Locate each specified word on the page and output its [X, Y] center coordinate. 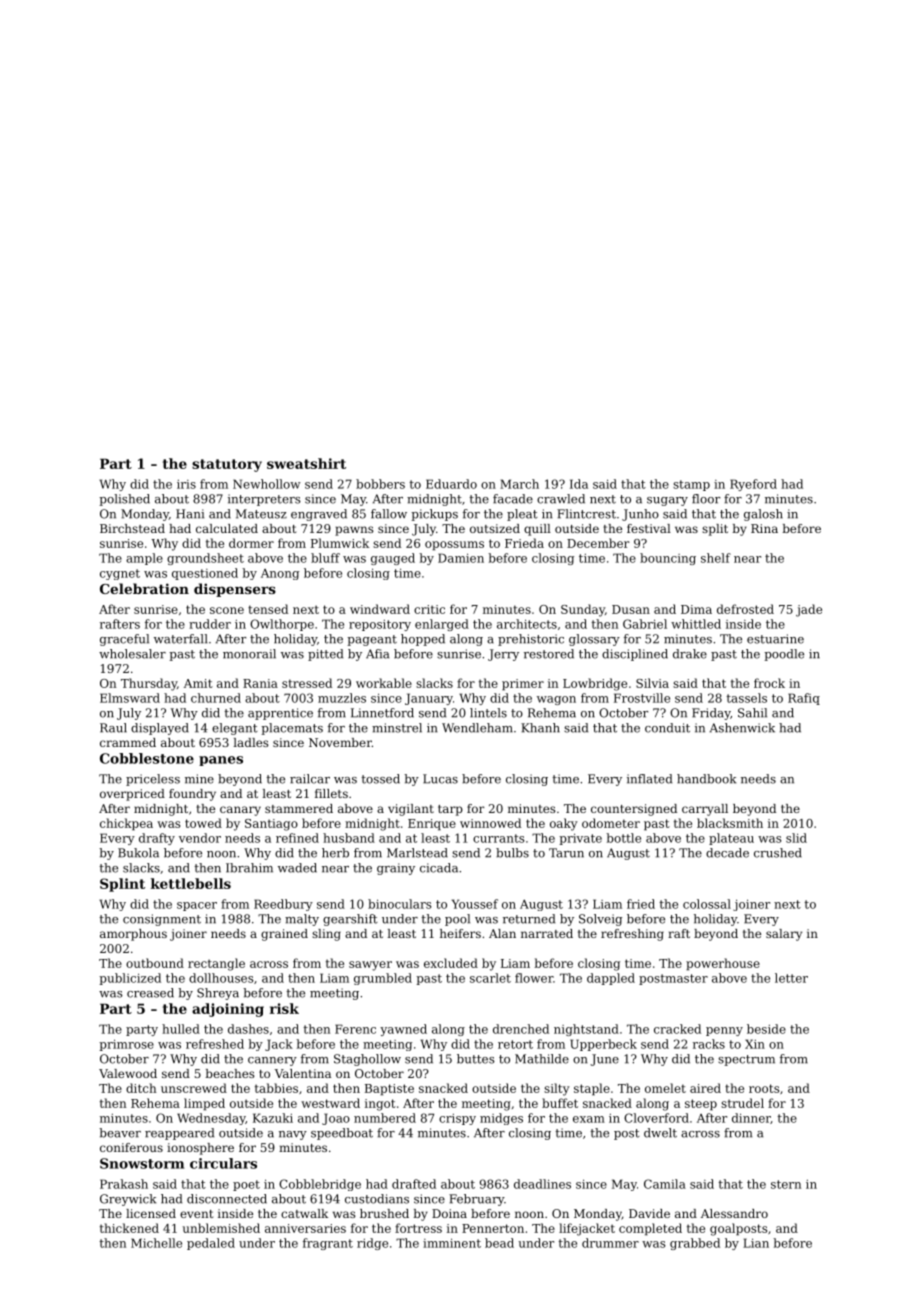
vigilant [411, 810]
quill [537, 530]
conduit [667, 728]
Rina [764, 528]
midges [501, 1119]
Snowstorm [142, 1163]
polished [124, 500]
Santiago [271, 825]
